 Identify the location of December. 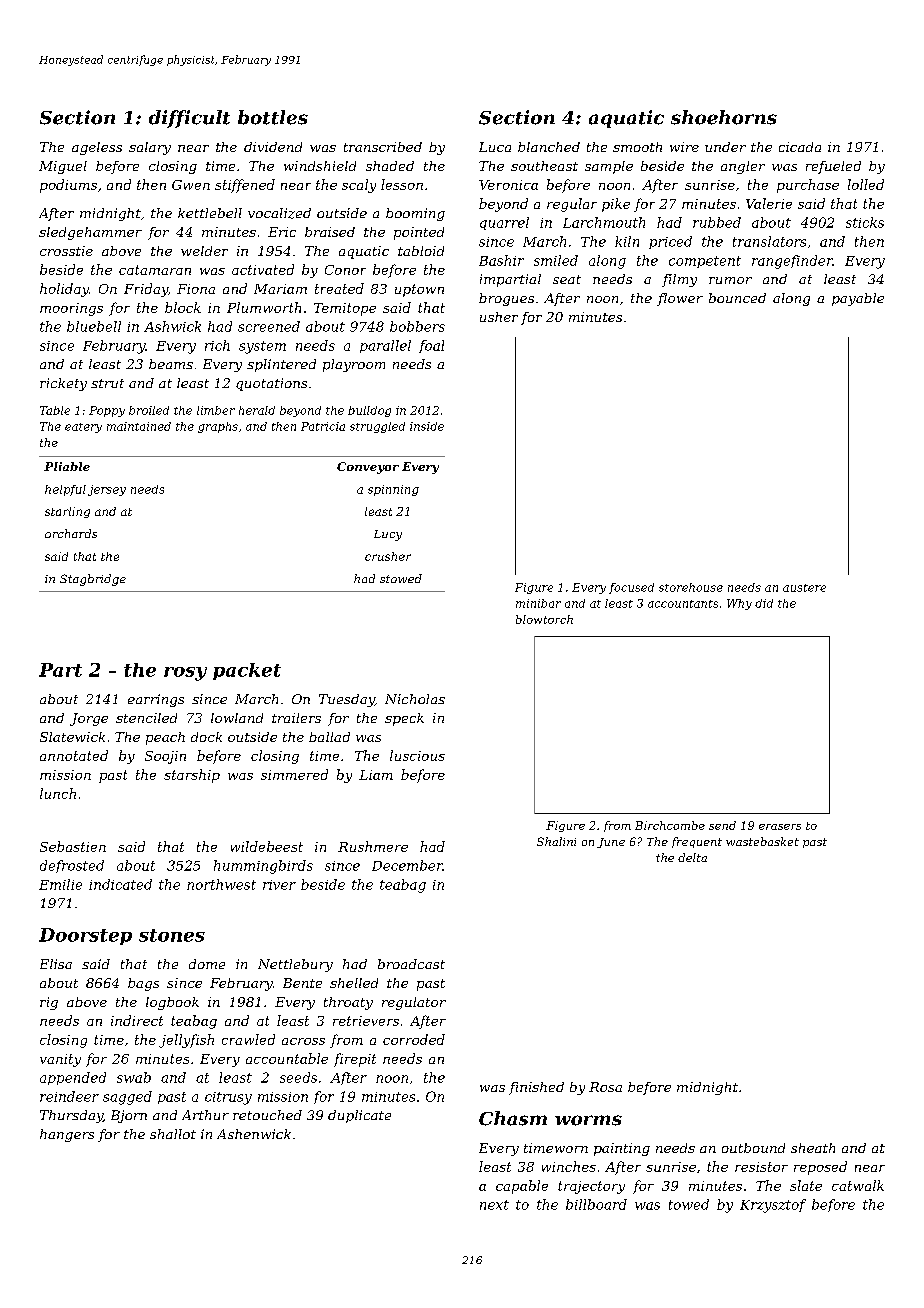
(407, 865).
